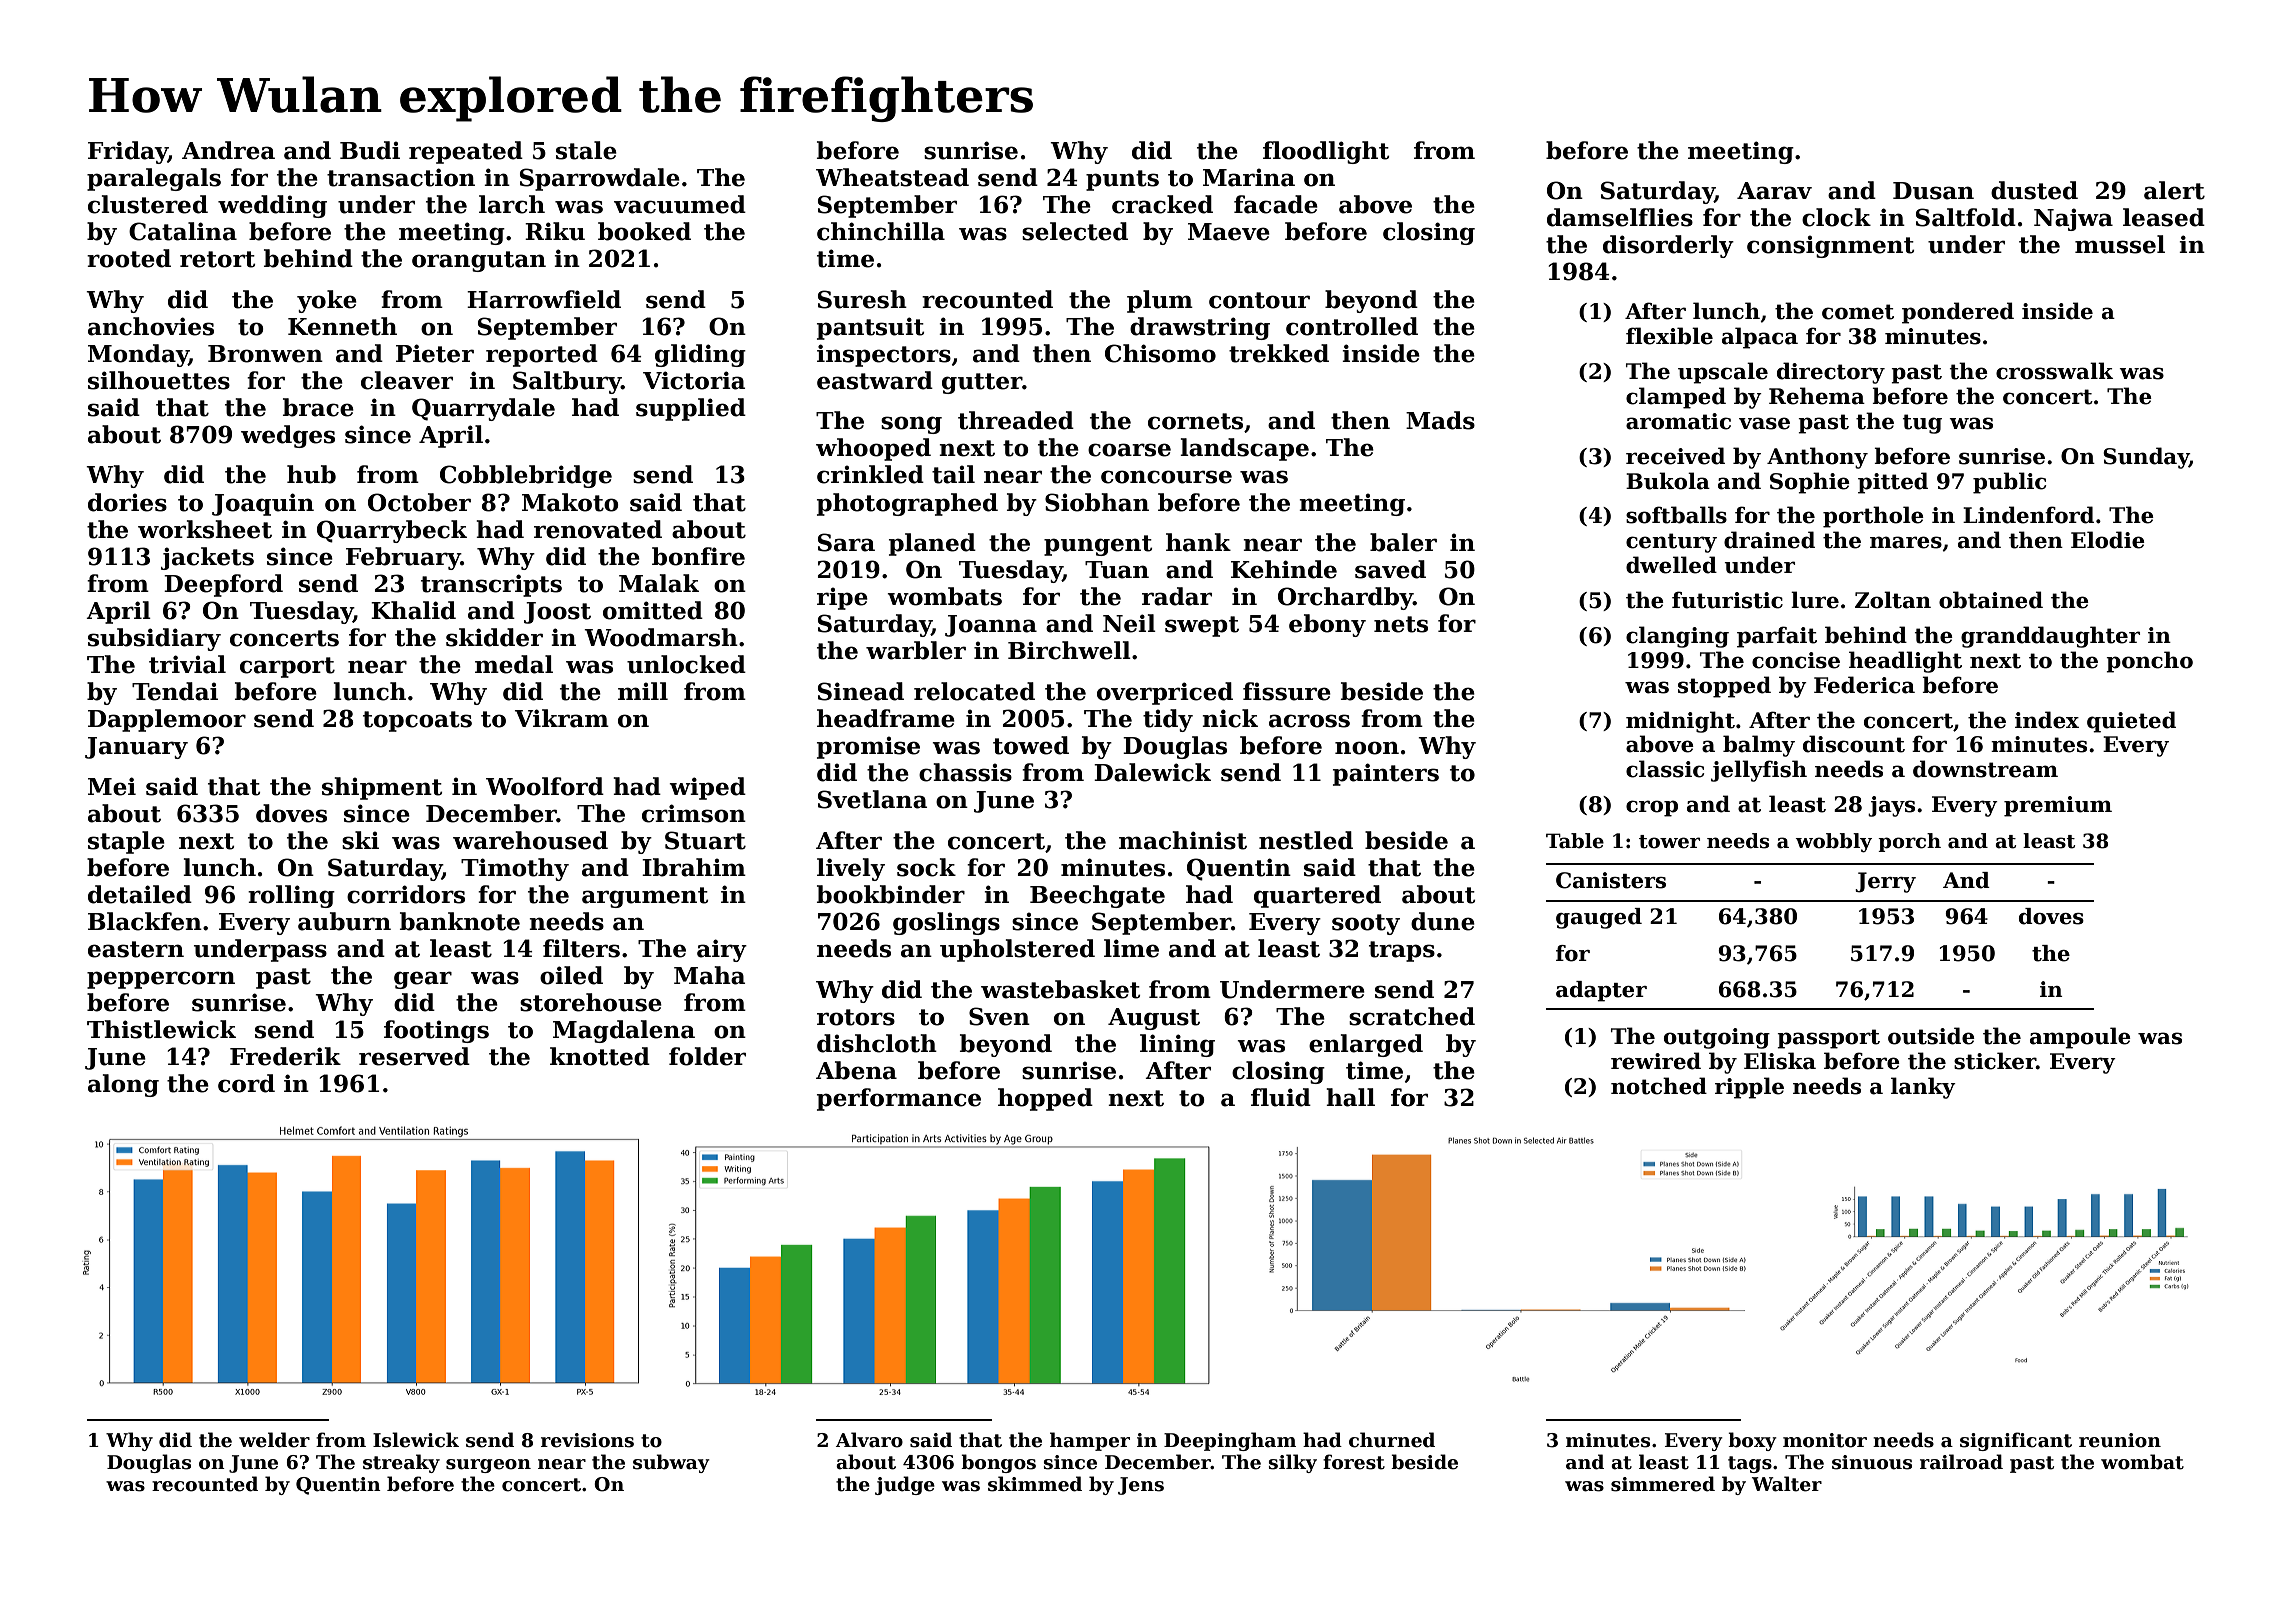  Describe the element at coordinates (159, 380) in the page. I see `silhouettes` at that location.
